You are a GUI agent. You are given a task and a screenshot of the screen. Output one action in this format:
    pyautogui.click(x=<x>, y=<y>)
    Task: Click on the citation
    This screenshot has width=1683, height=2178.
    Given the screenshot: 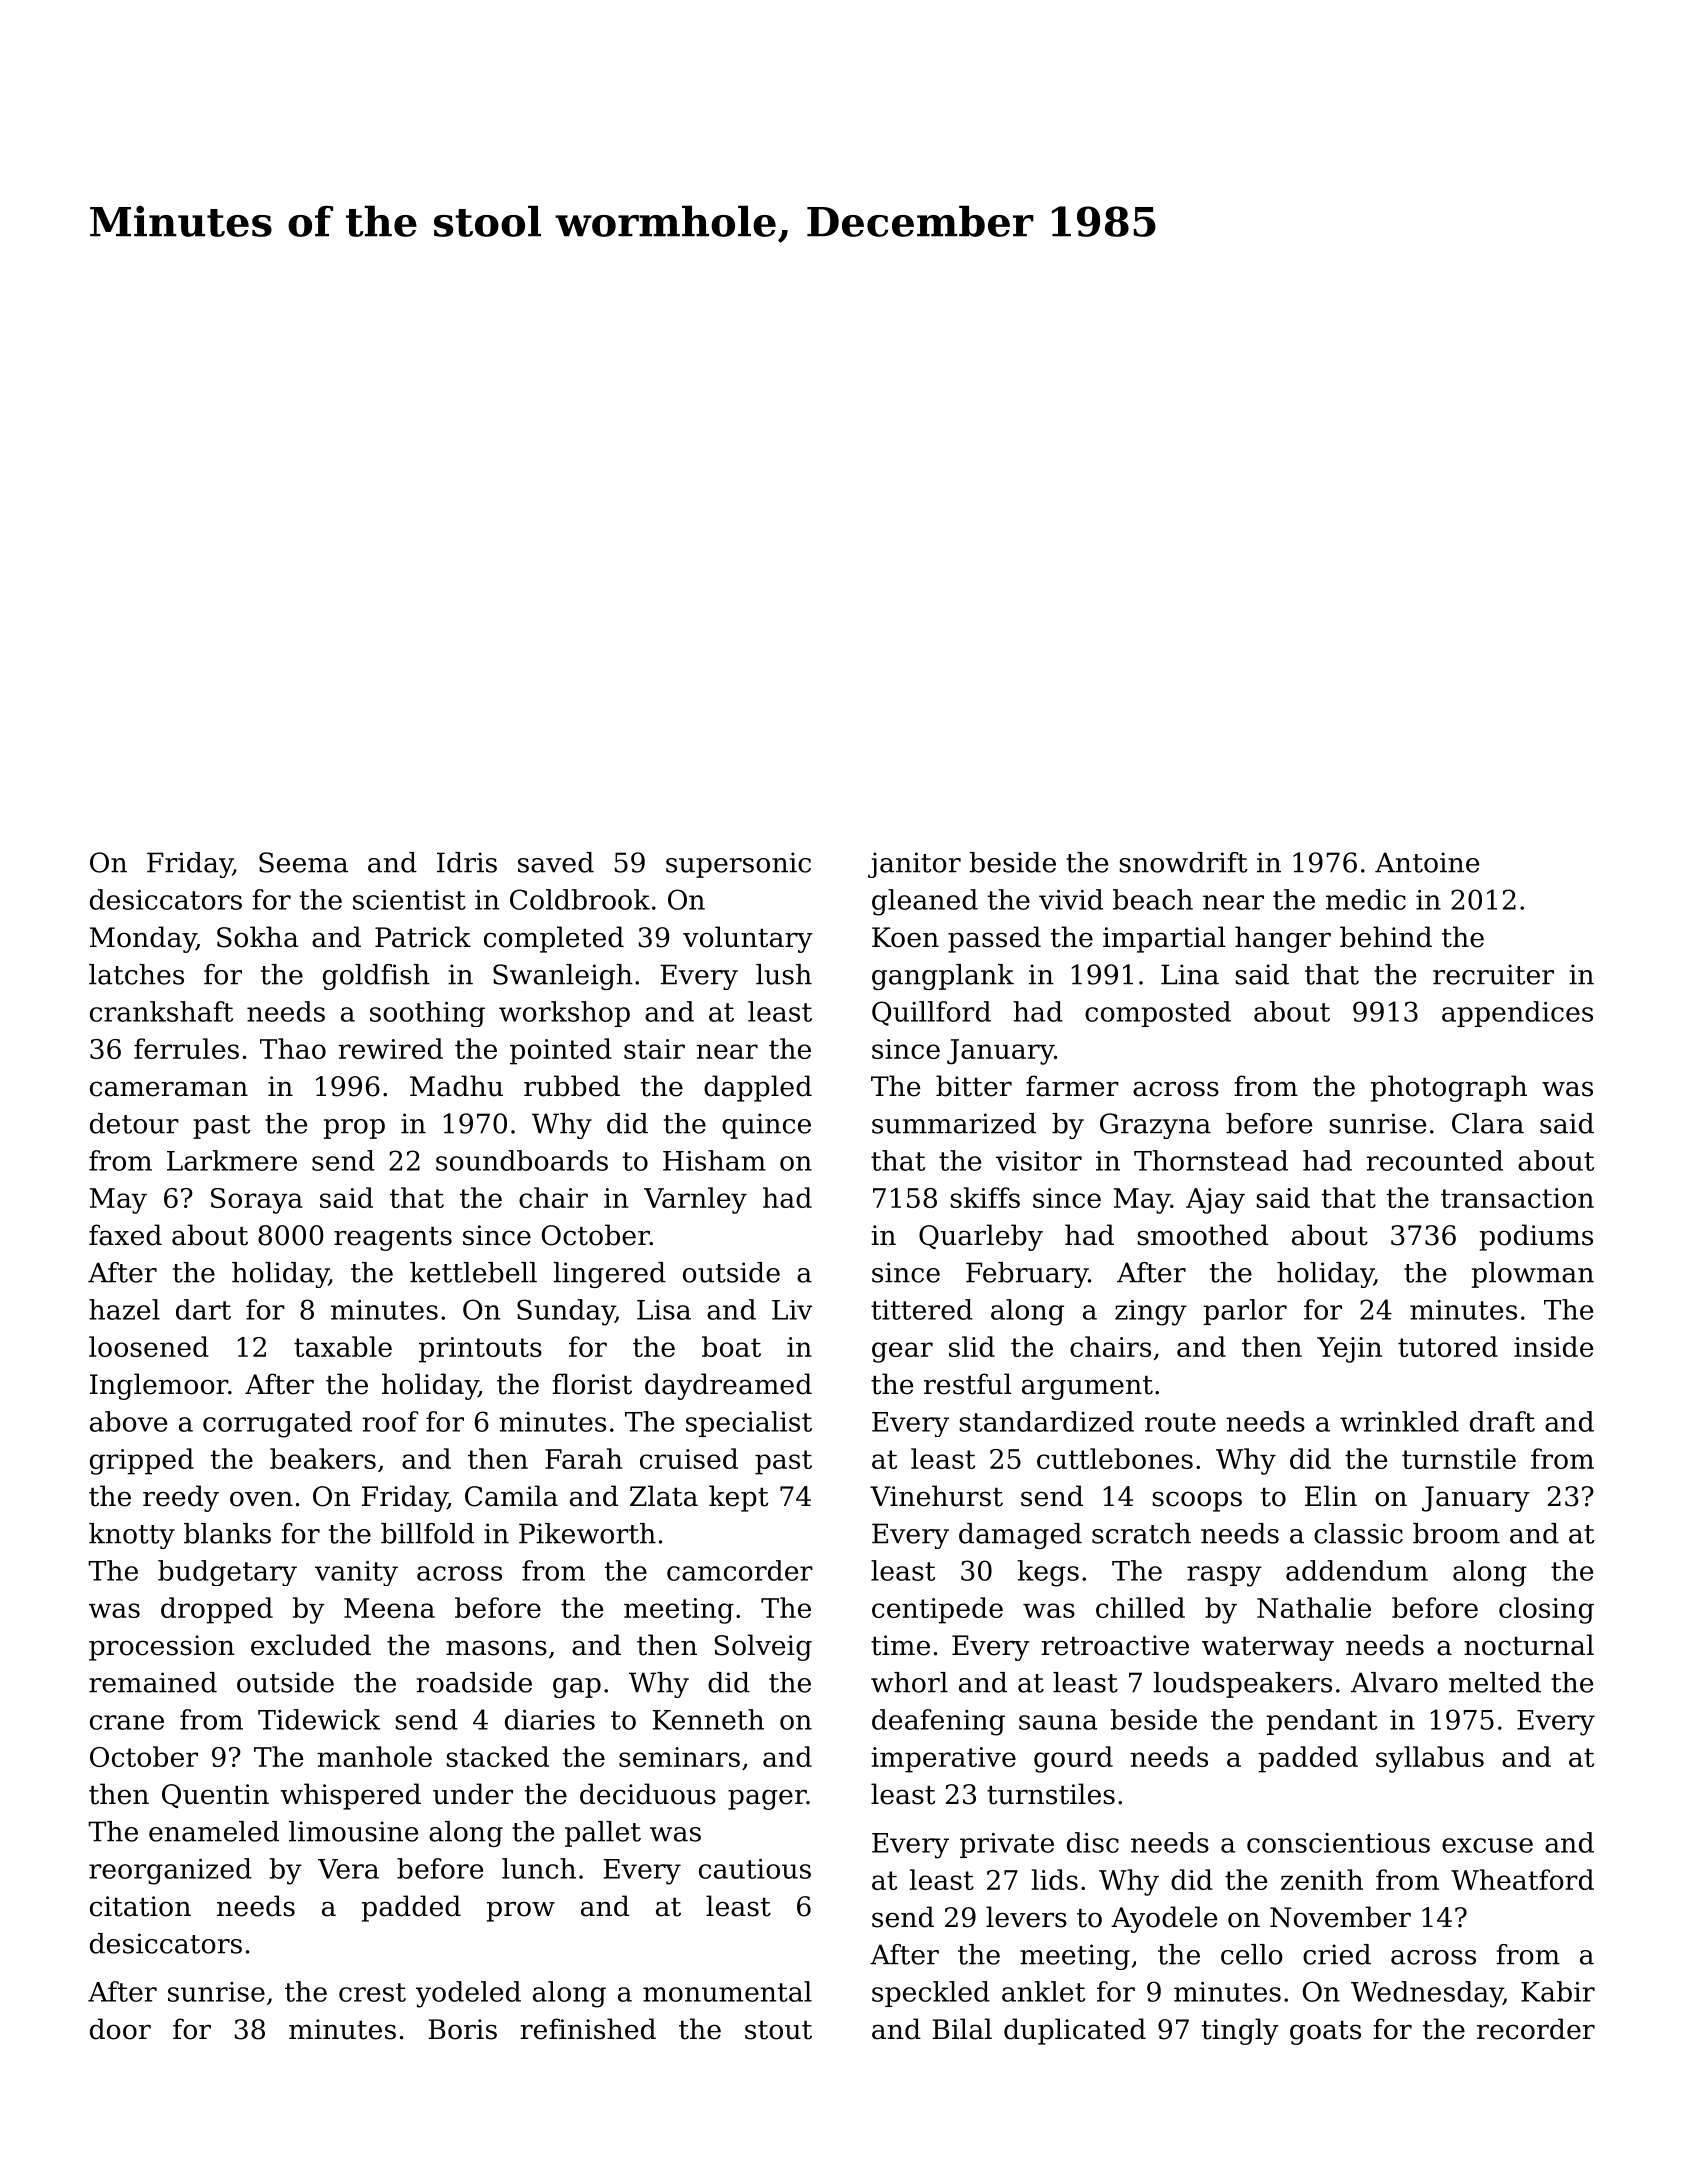 What is the action you would take?
    pyautogui.click(x=140, y=1906)
